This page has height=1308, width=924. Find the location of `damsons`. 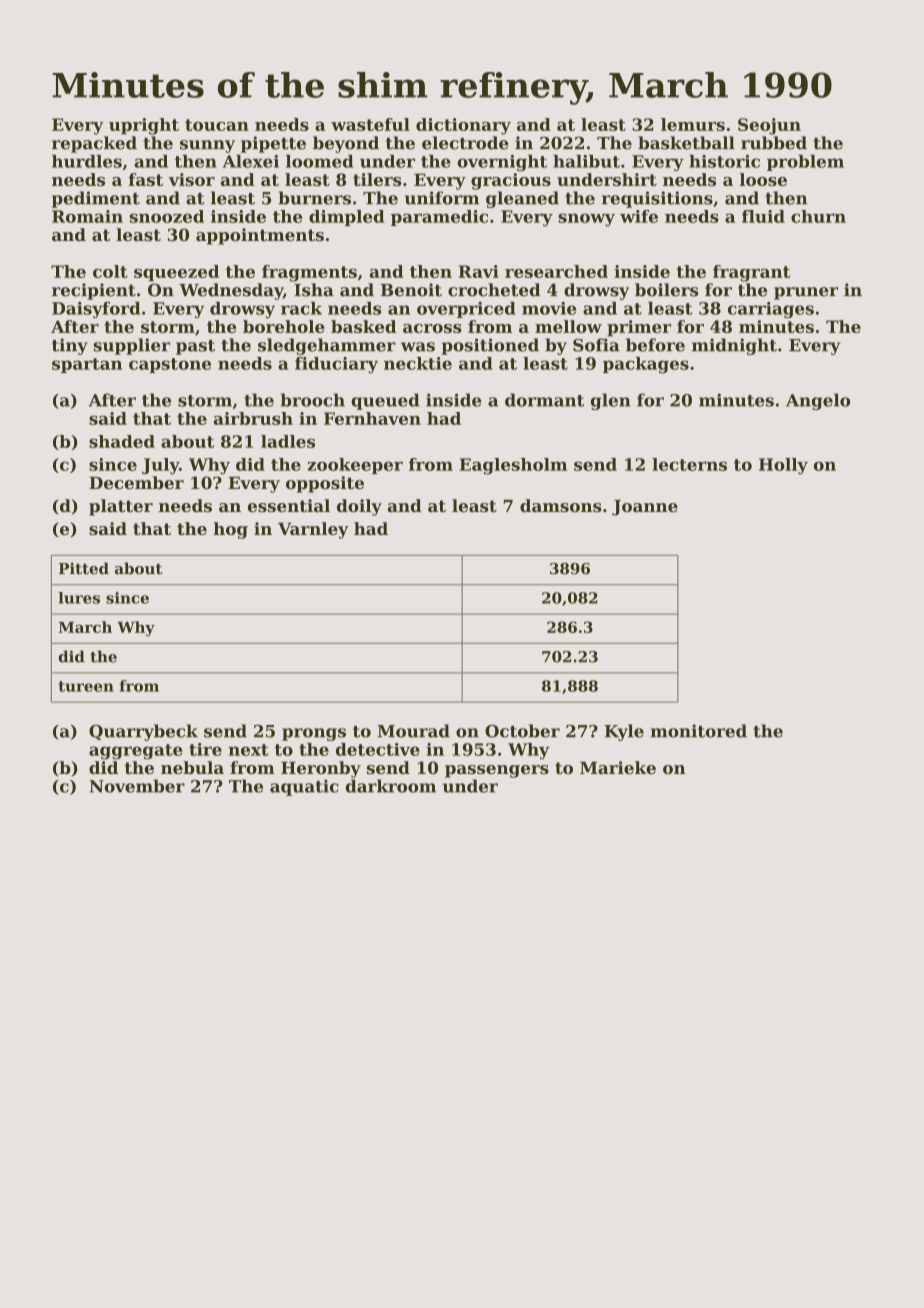

damsons is located at coordinates (561, 505).
